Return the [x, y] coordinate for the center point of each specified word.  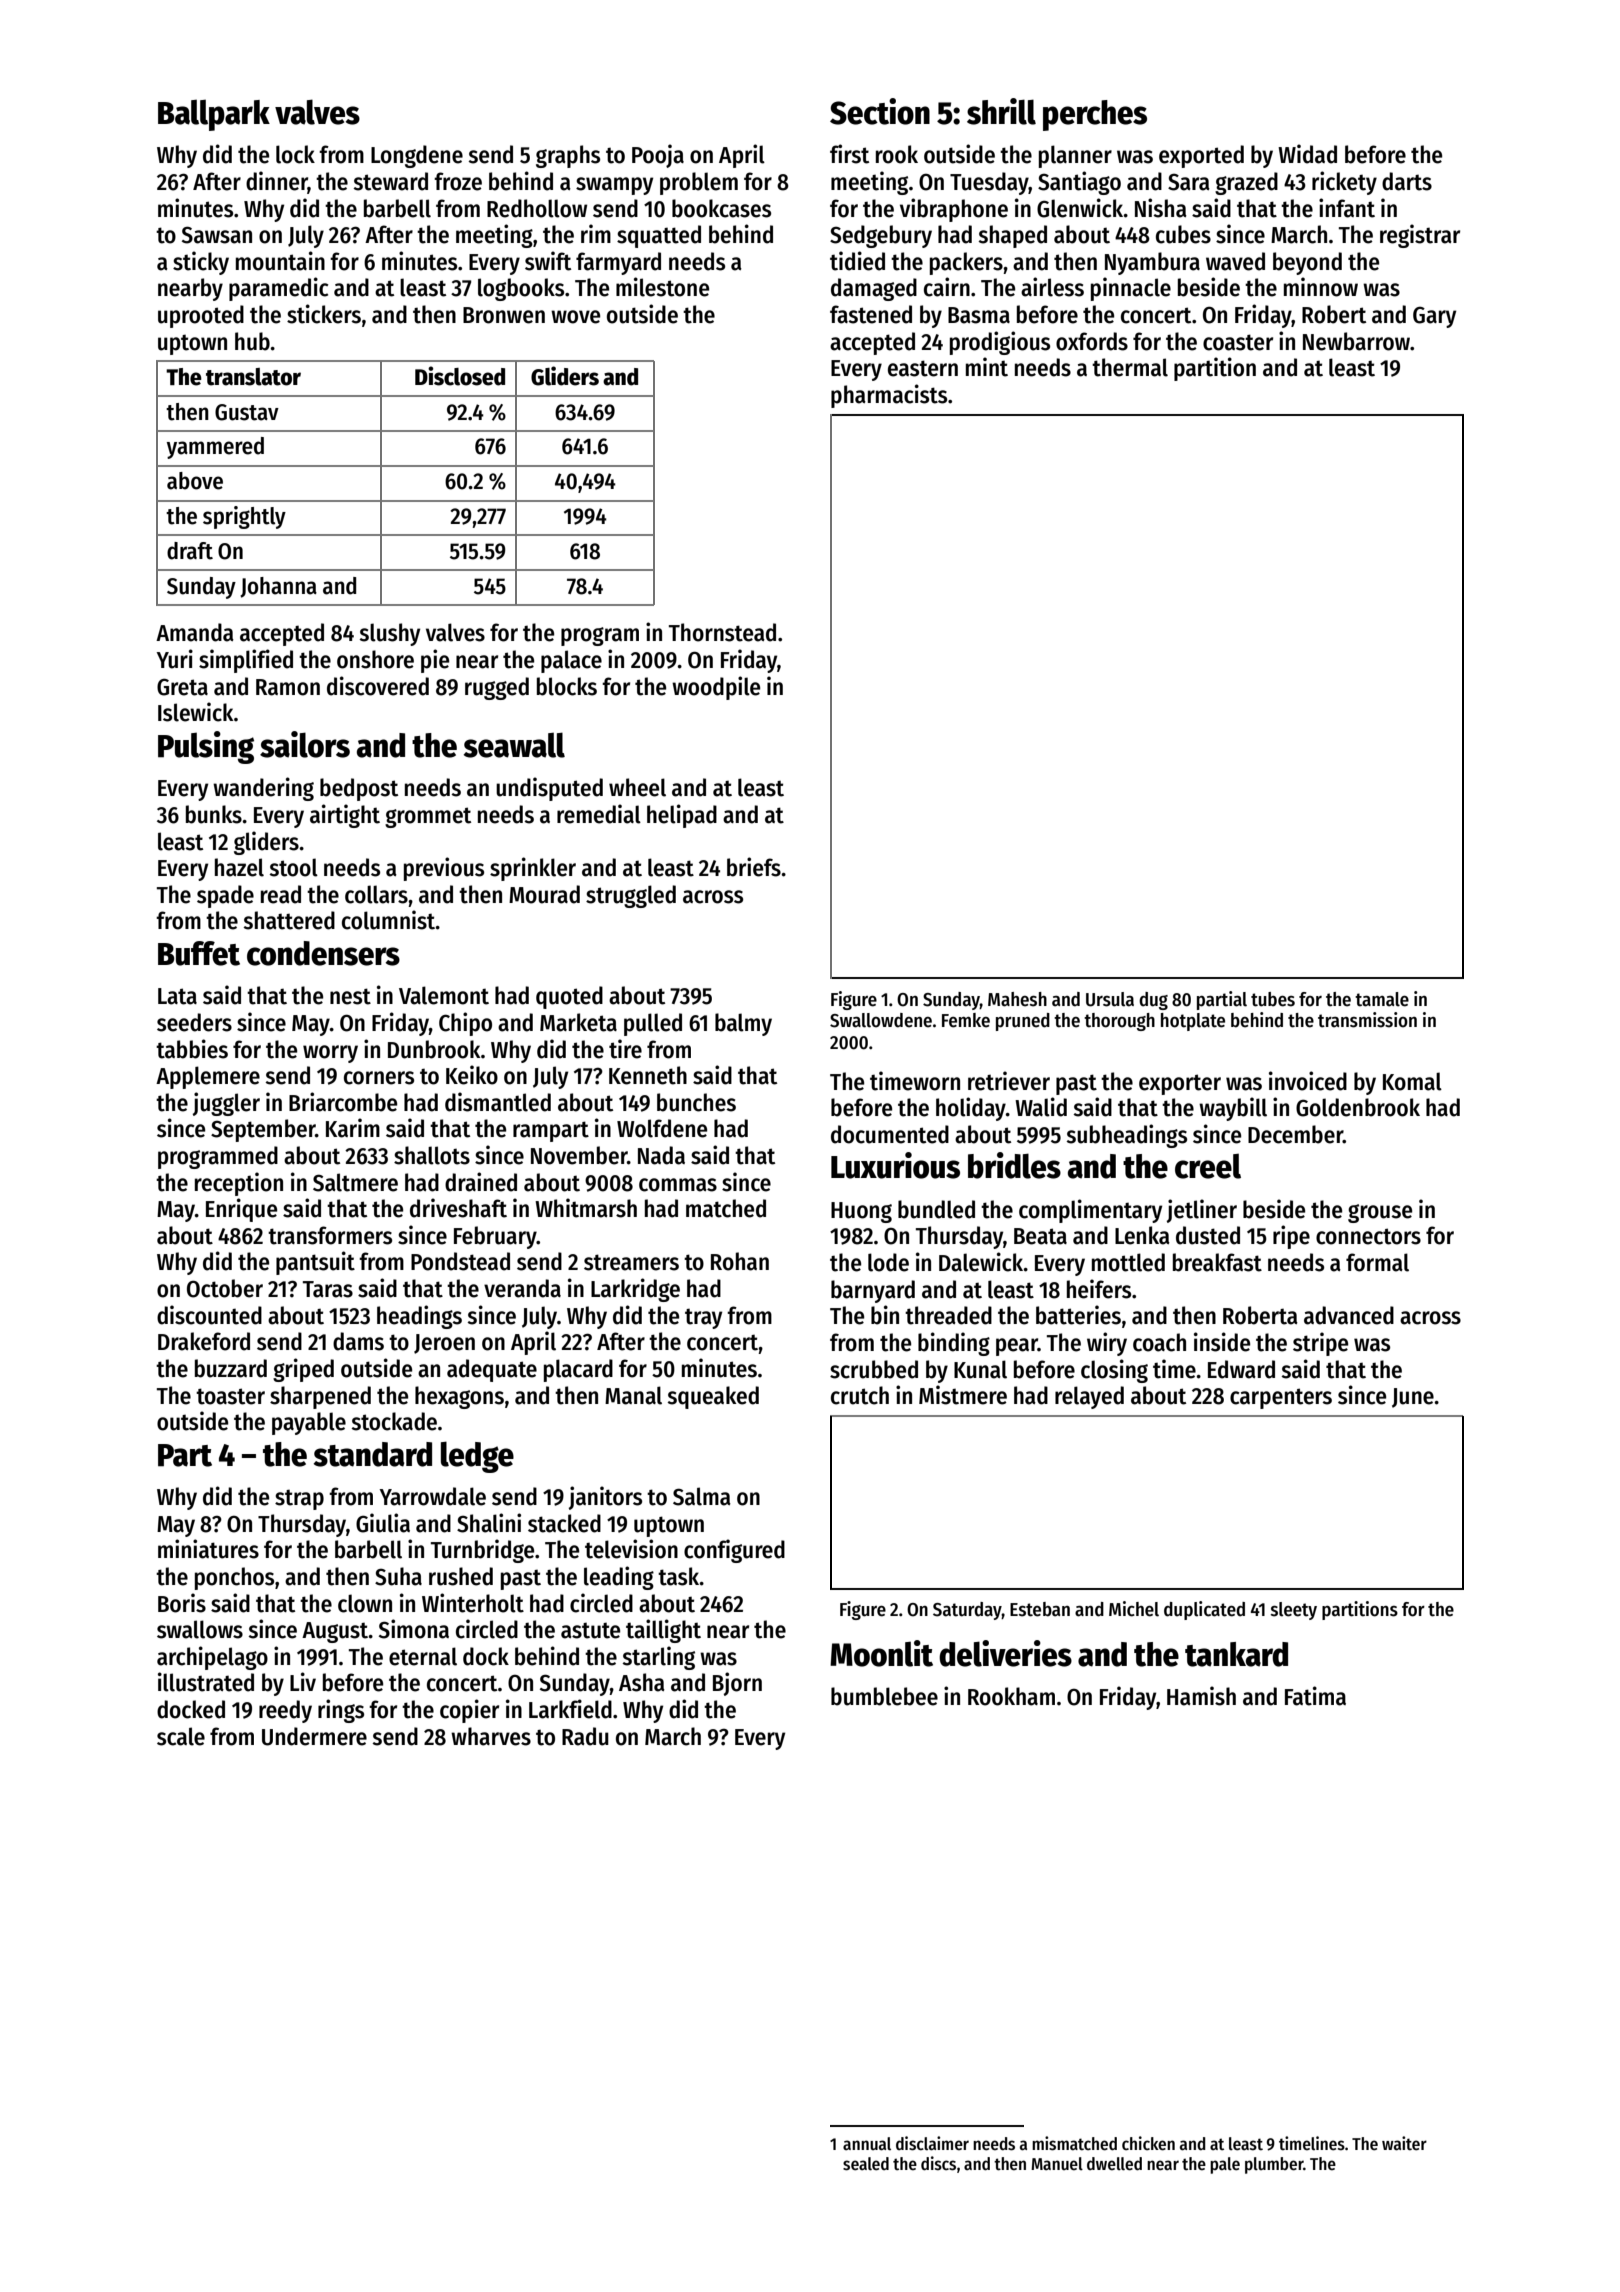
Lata [177, 996]
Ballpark [214, 115]
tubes [1273, 999]
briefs [754, 867]
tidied [857, 261]
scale [181, 1736]
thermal [1130, 367]
